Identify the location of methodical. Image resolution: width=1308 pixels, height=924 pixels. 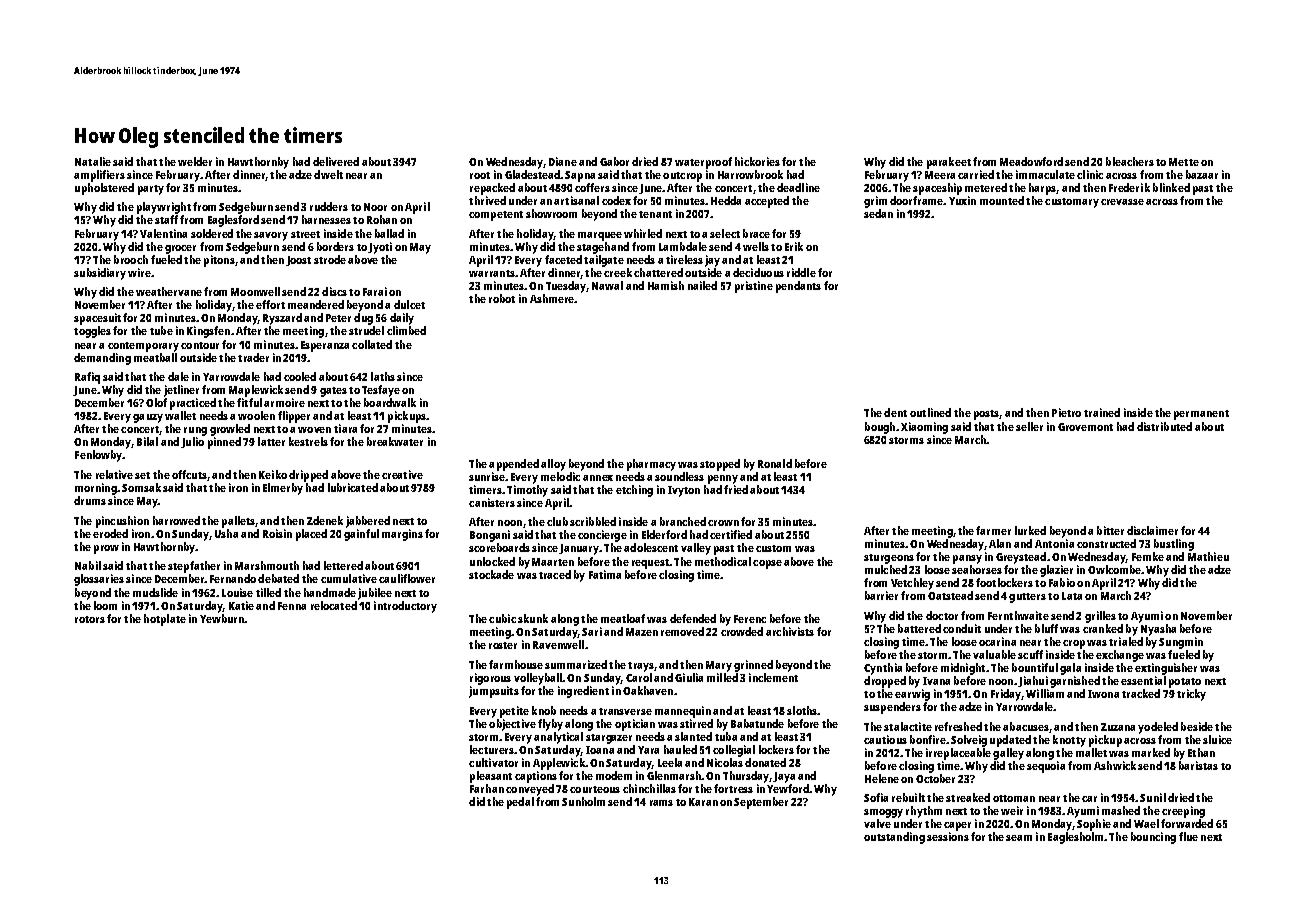
(723, 561).
